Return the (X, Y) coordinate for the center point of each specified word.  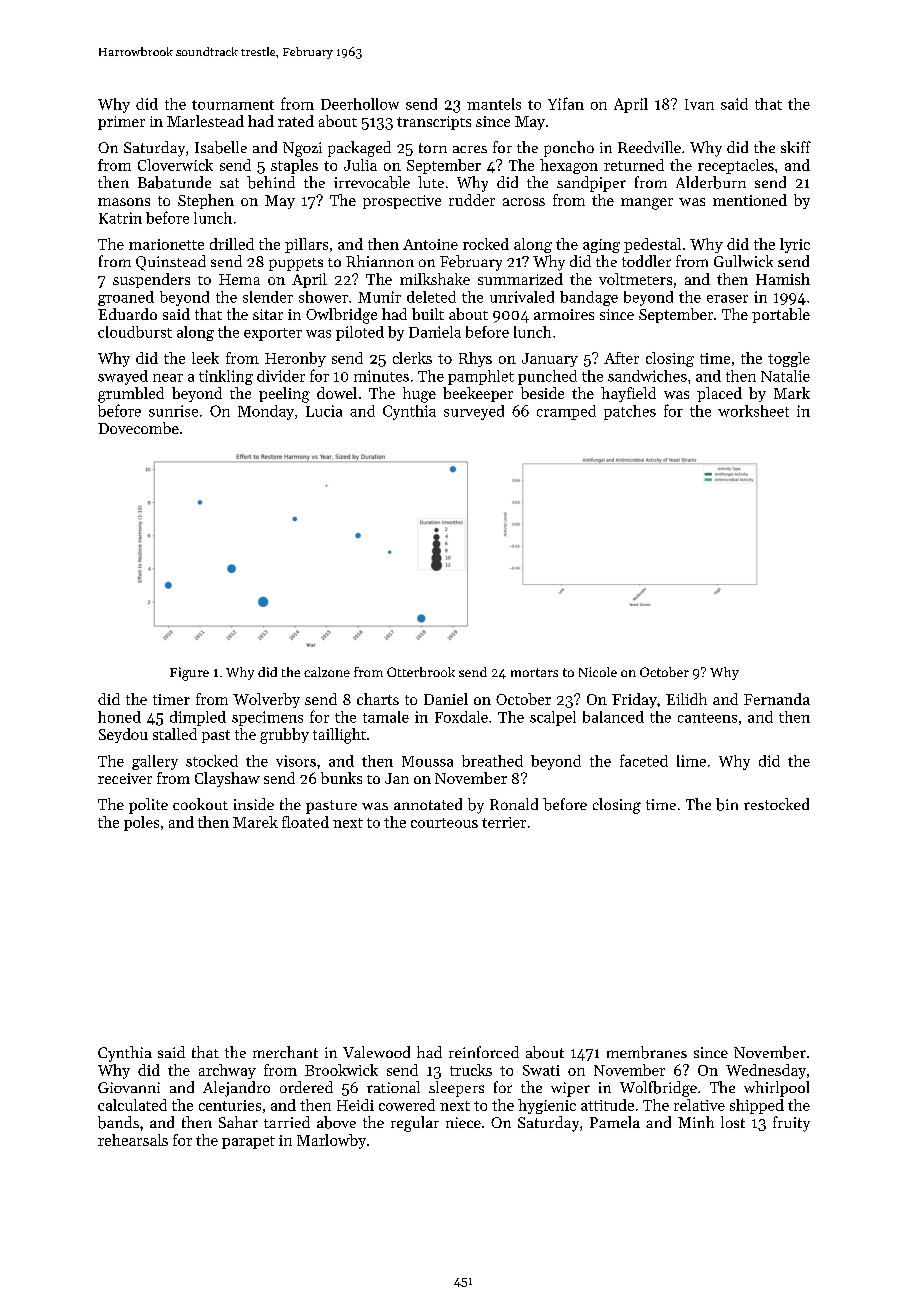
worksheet (753, 411)
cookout (200, 804)
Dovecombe (138, 428)
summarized (520, 279)
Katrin (120, 218)
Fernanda (777, 699)
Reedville (649, 147)
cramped (566, 412)
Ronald (514, 804)
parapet (248, 1142)
